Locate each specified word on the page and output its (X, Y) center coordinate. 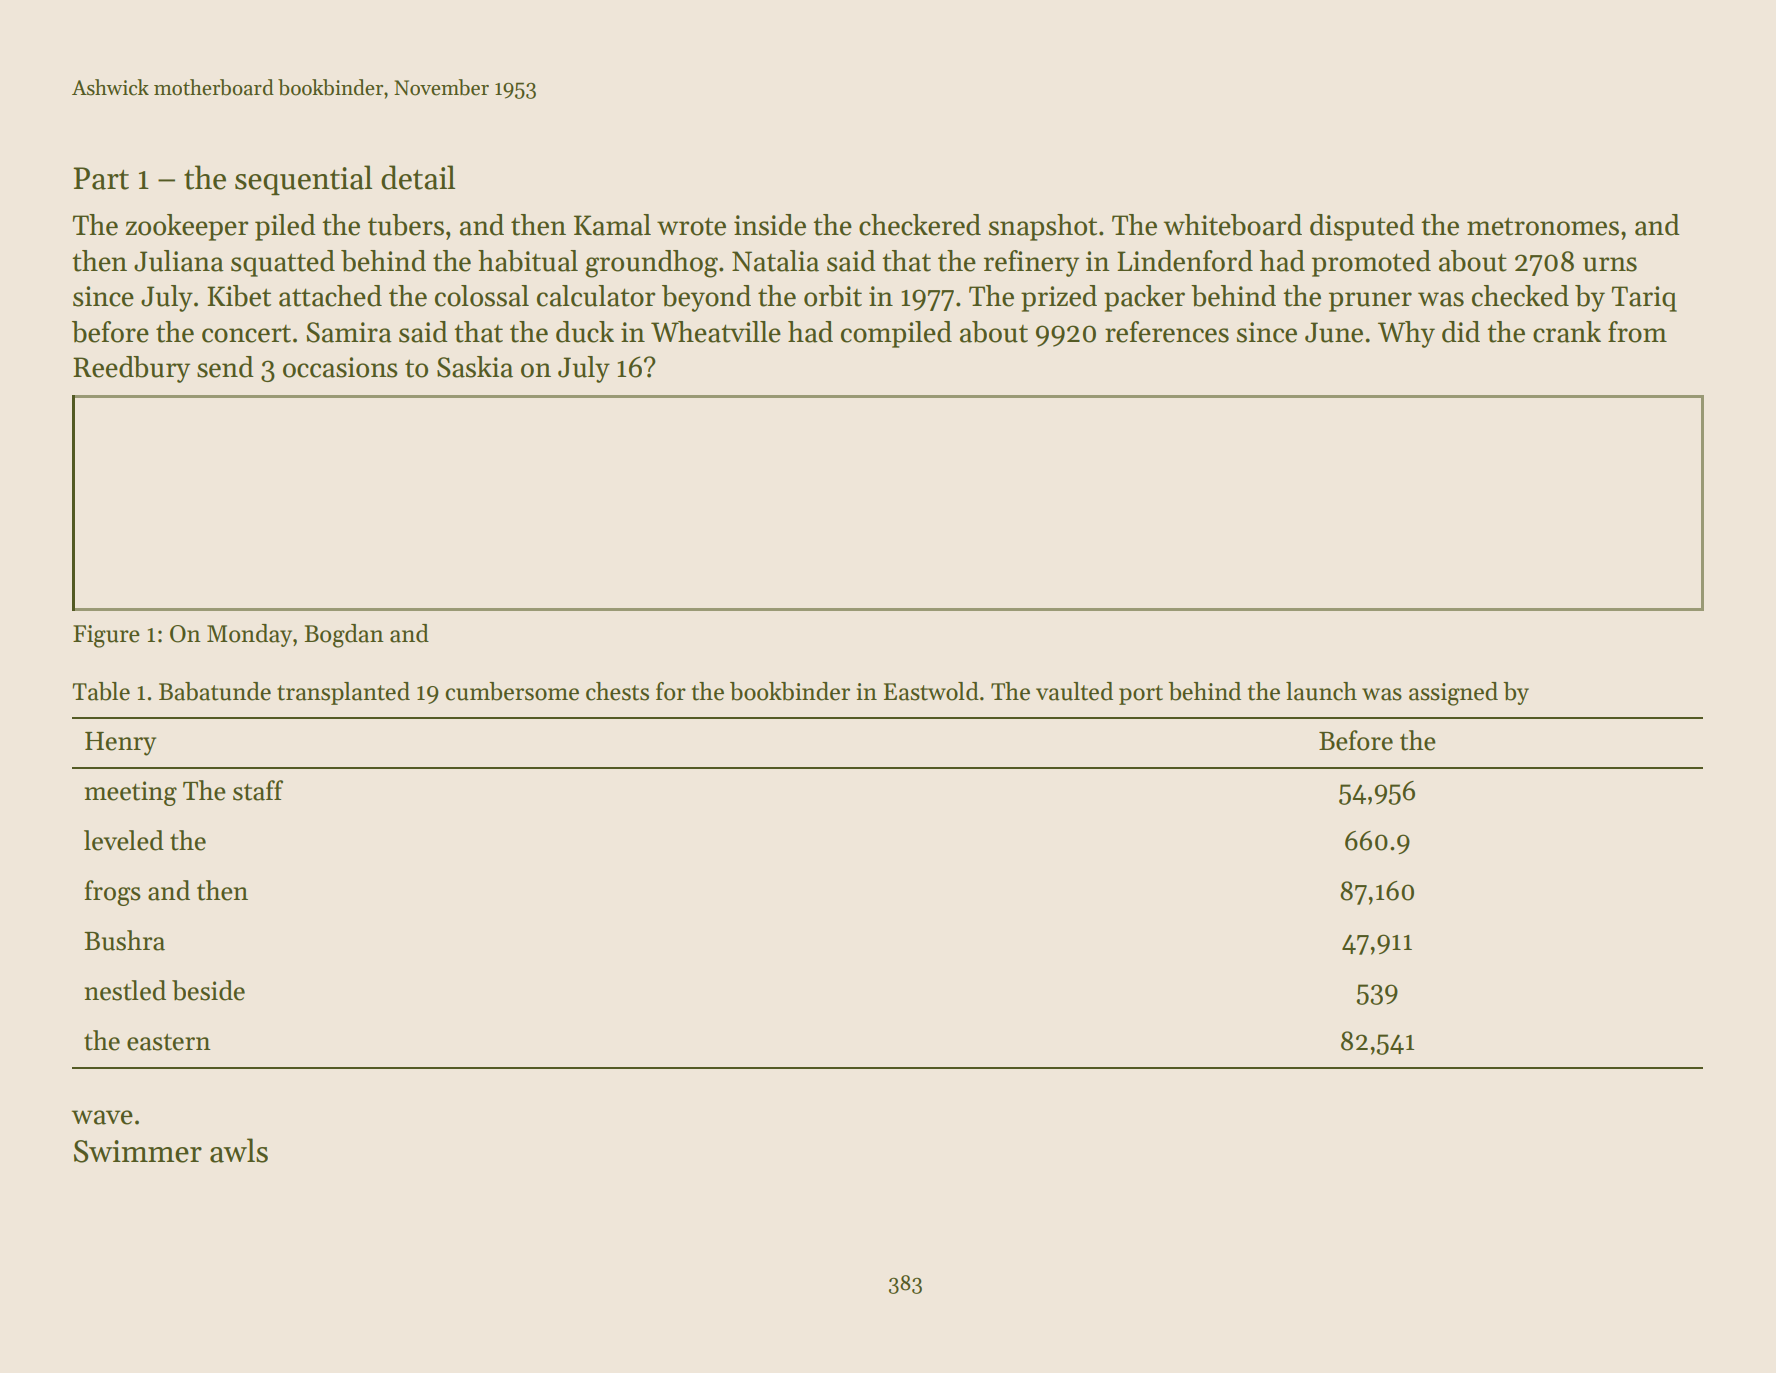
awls (239, 1150)
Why (1406, 334)
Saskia (475, 367)
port (1141, 695)
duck (585, 332)
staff (258, 790)
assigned (1453, 694)
